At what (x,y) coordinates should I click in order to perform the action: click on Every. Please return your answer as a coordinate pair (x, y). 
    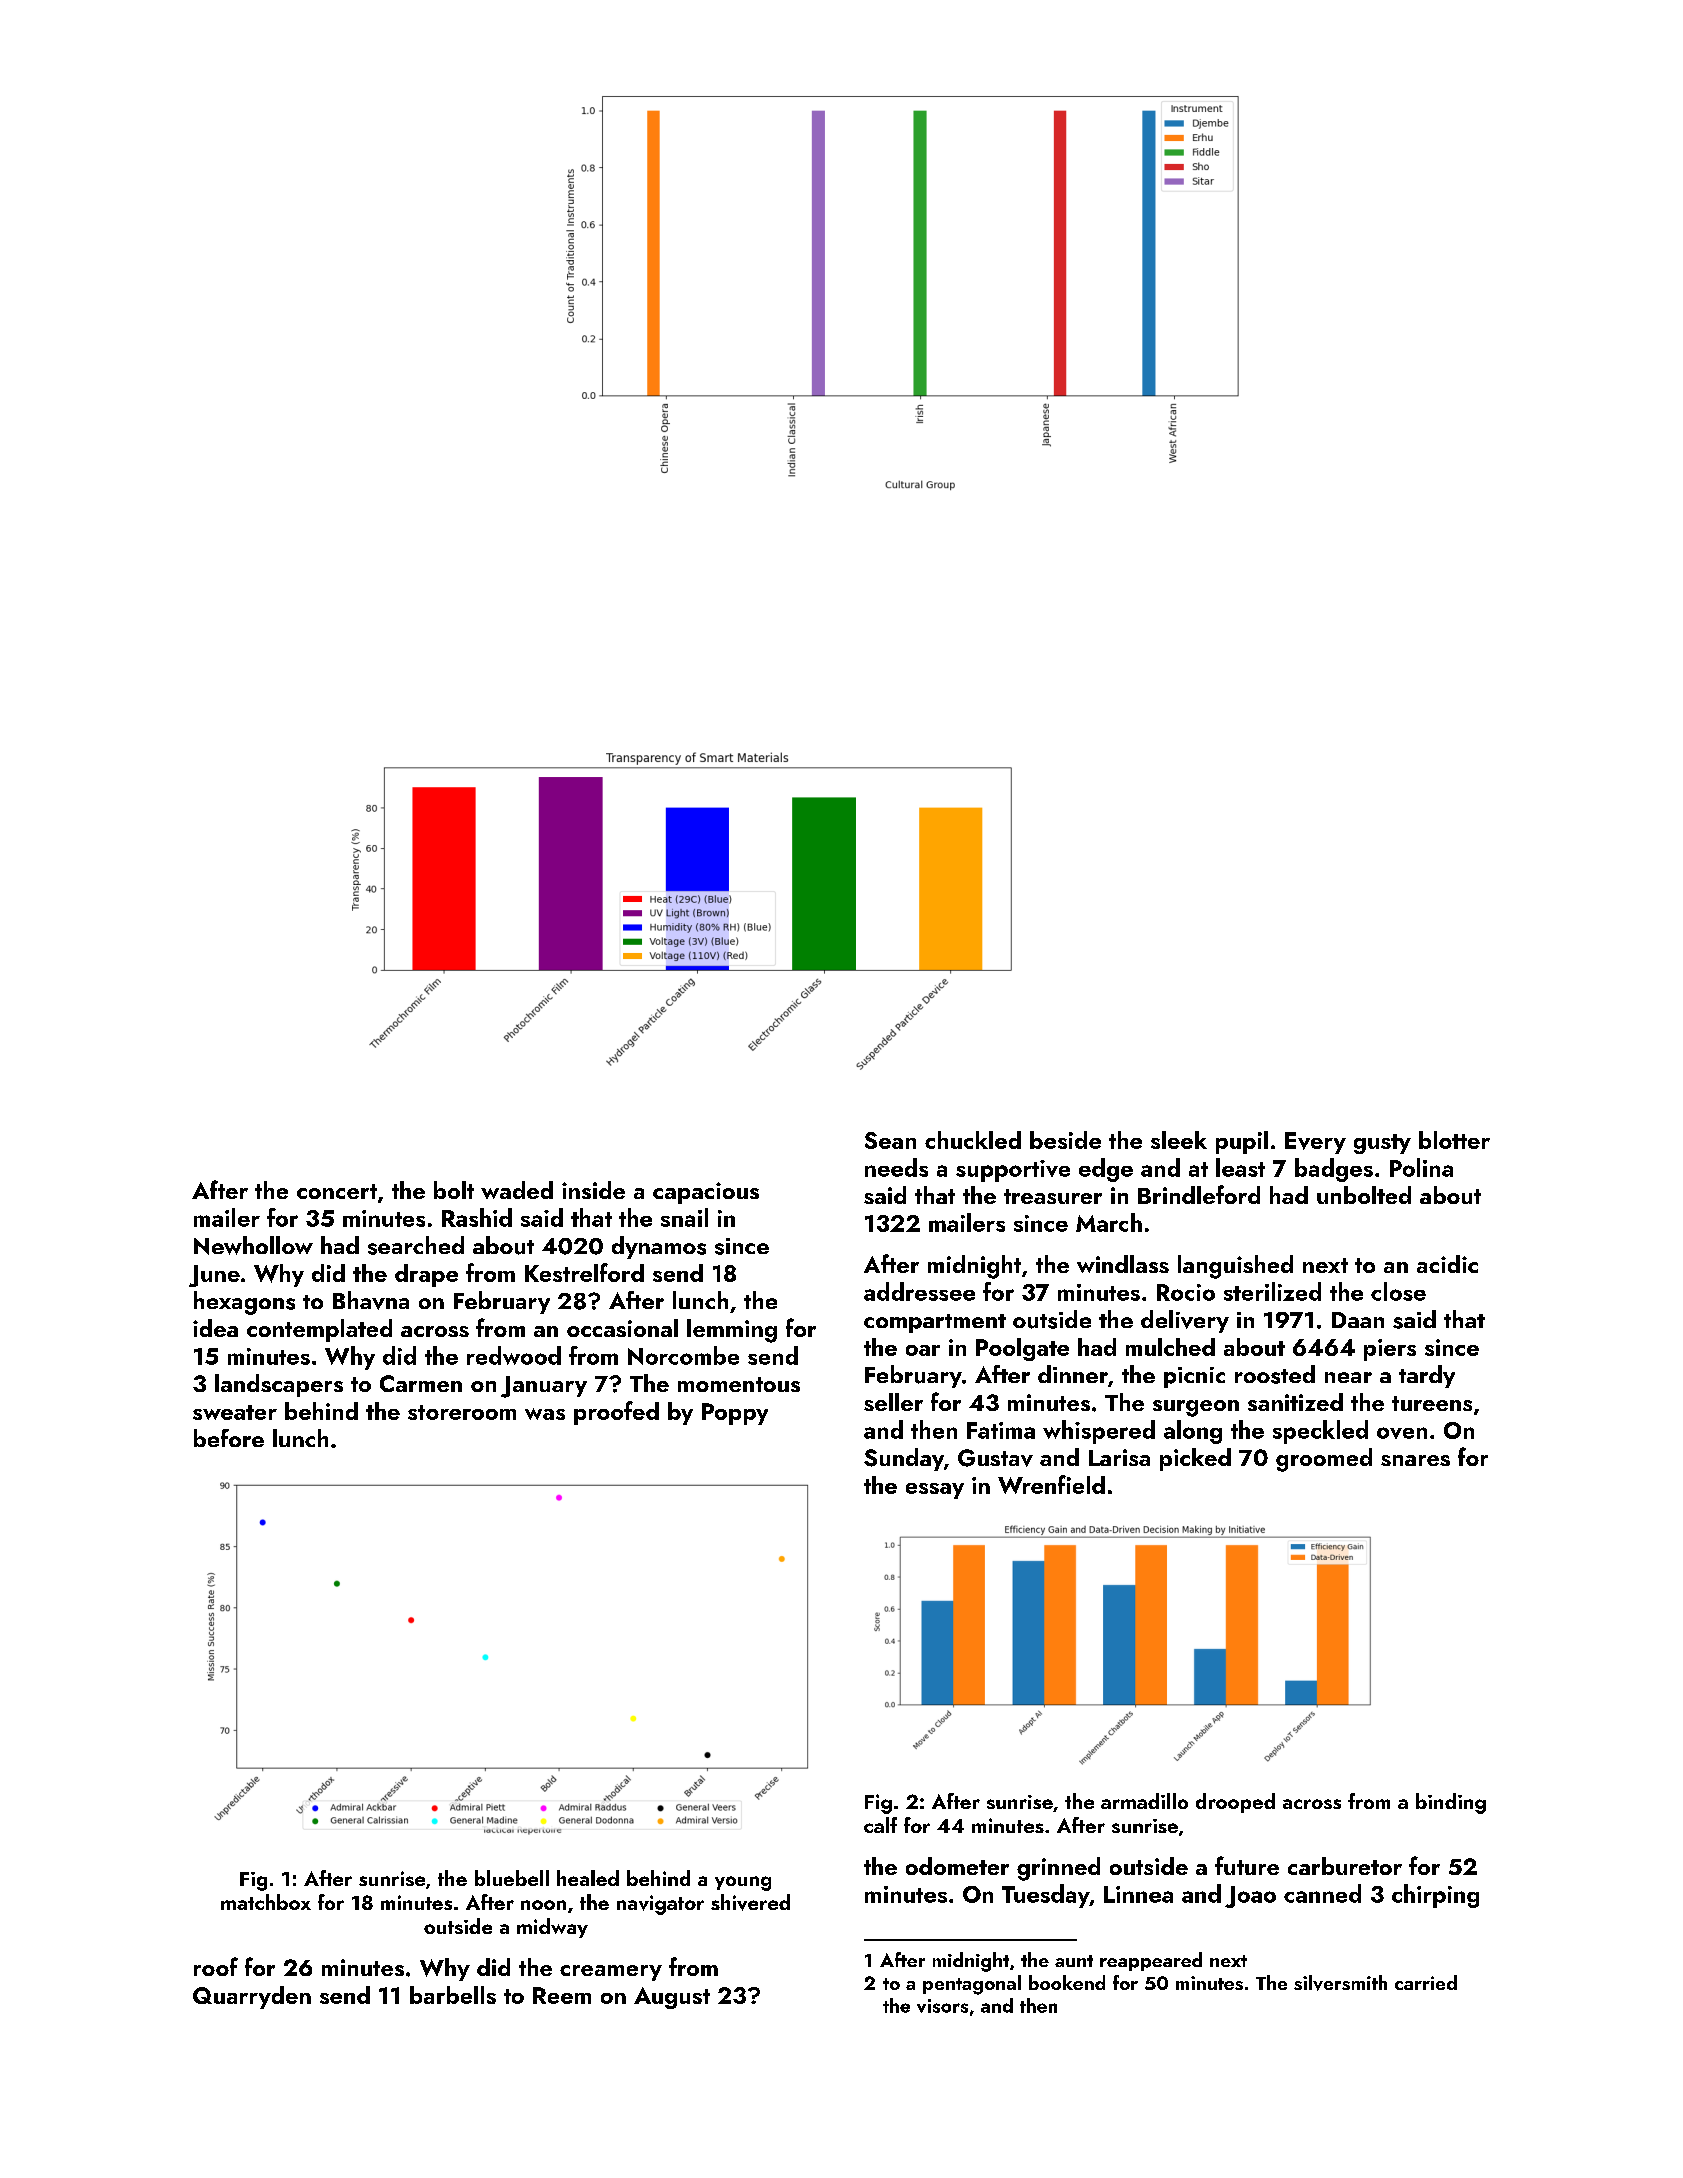
    Looking at the image, I should click on (1315, 1143).
